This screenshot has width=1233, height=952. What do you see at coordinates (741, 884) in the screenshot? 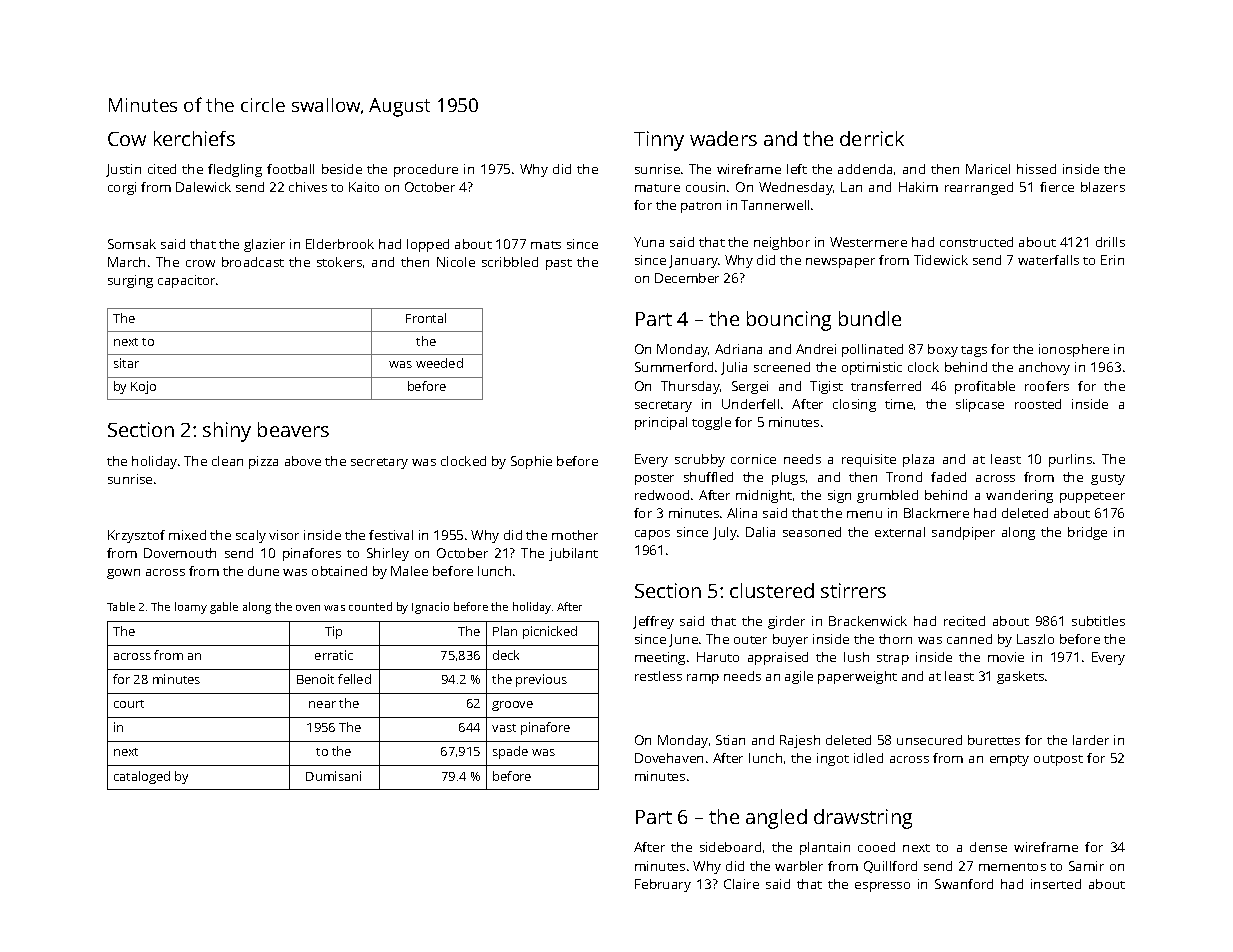
I see `Claire` at bounding box center [741, 884].
